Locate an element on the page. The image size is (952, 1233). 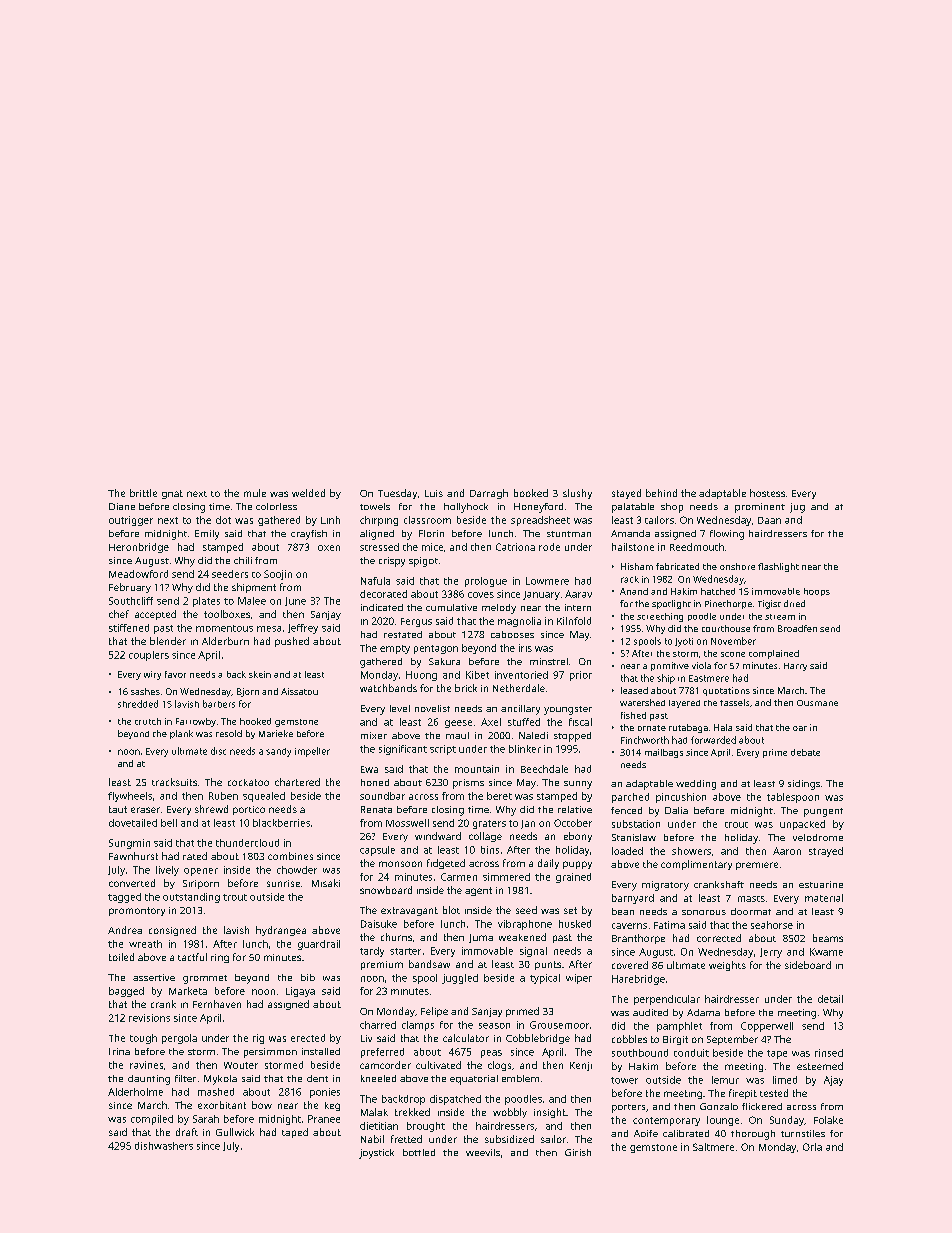
weevils is located at coordinates (483, 1152).
